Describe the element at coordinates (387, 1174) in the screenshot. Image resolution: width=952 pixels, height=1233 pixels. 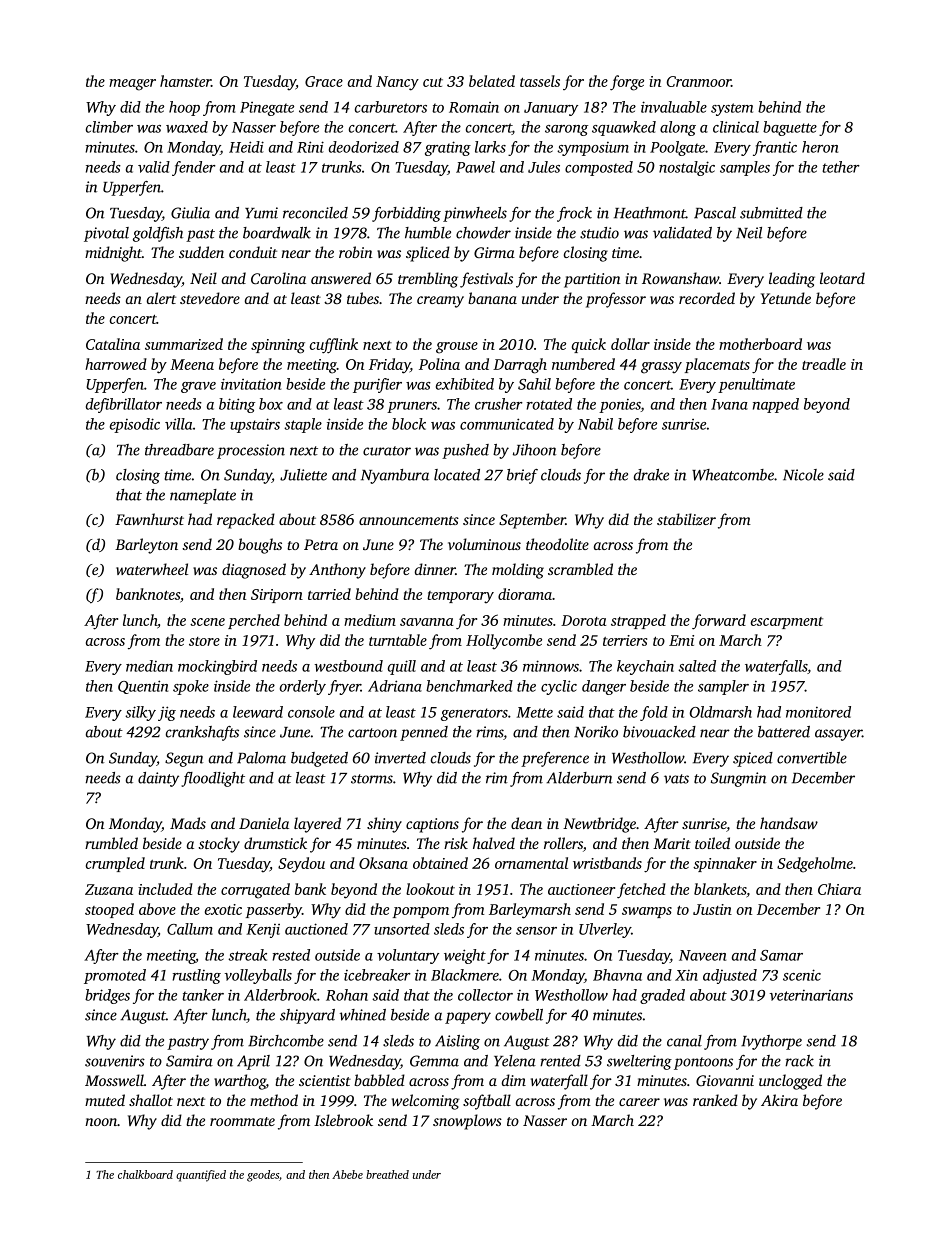
I see `breathed` at that location.
